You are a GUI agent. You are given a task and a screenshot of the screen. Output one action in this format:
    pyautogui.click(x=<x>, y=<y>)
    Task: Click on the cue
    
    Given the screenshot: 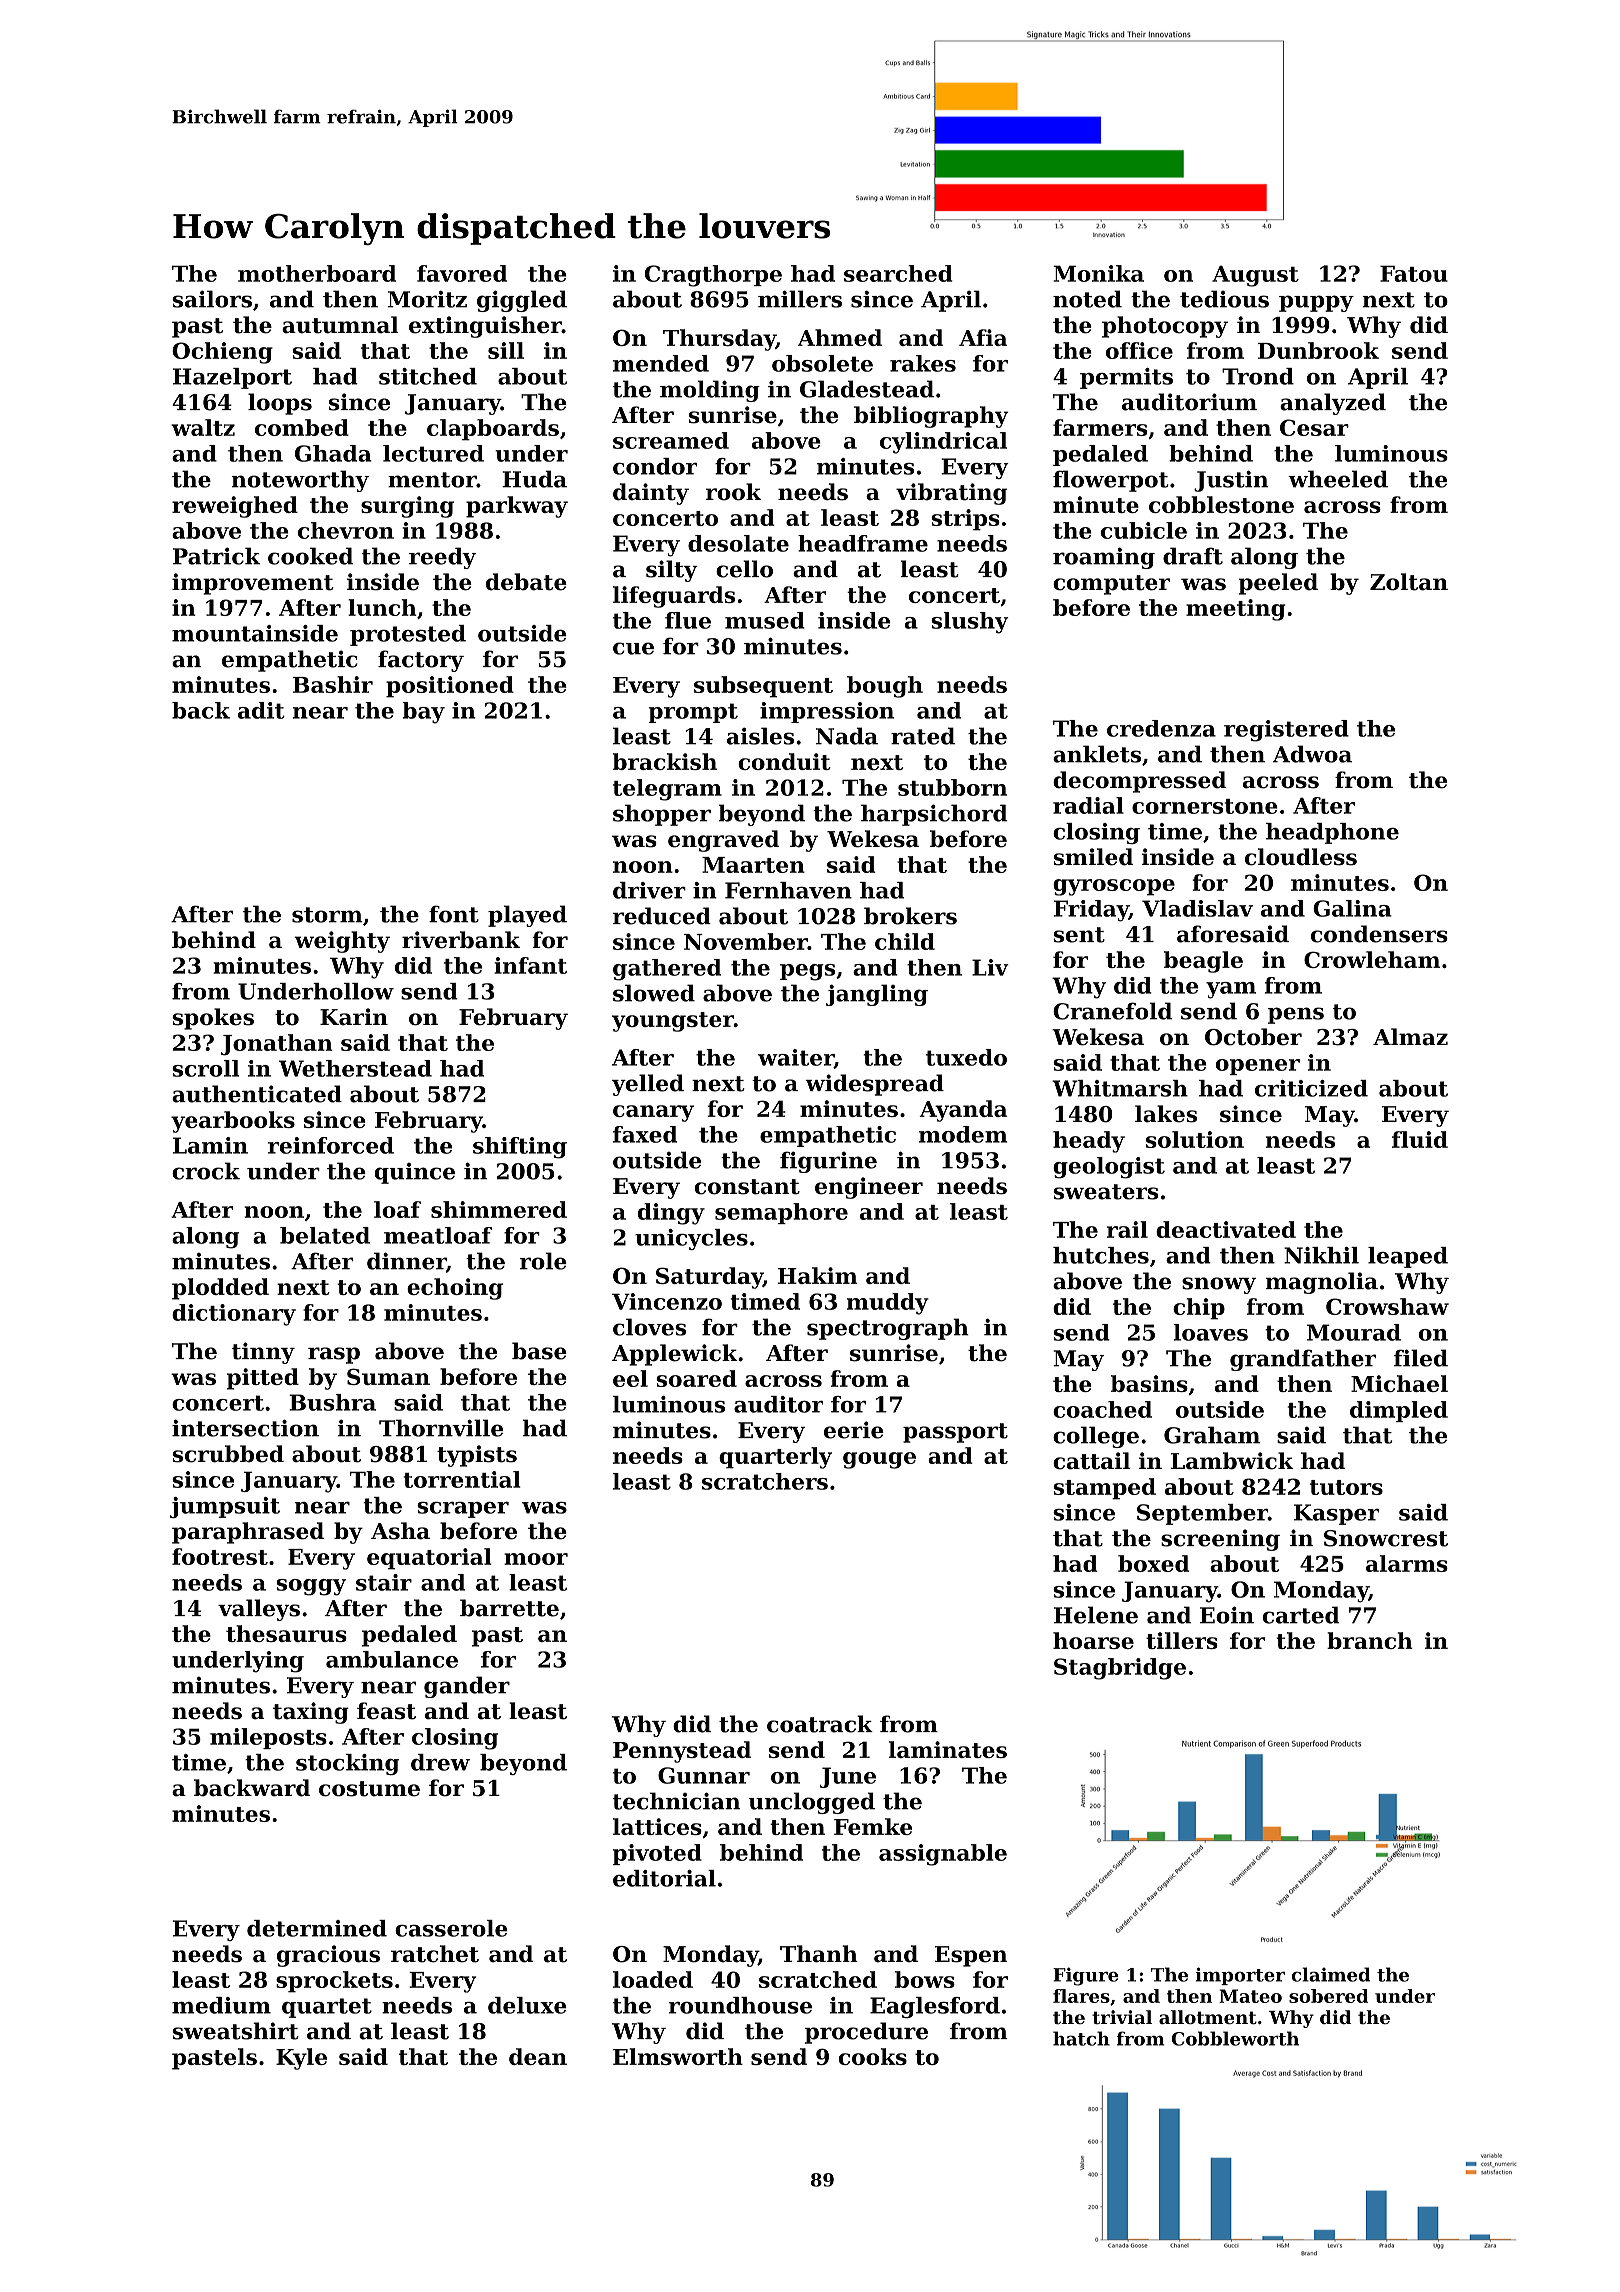 What is the action you would take?
    pyautogui.click(x=633, y=648)
